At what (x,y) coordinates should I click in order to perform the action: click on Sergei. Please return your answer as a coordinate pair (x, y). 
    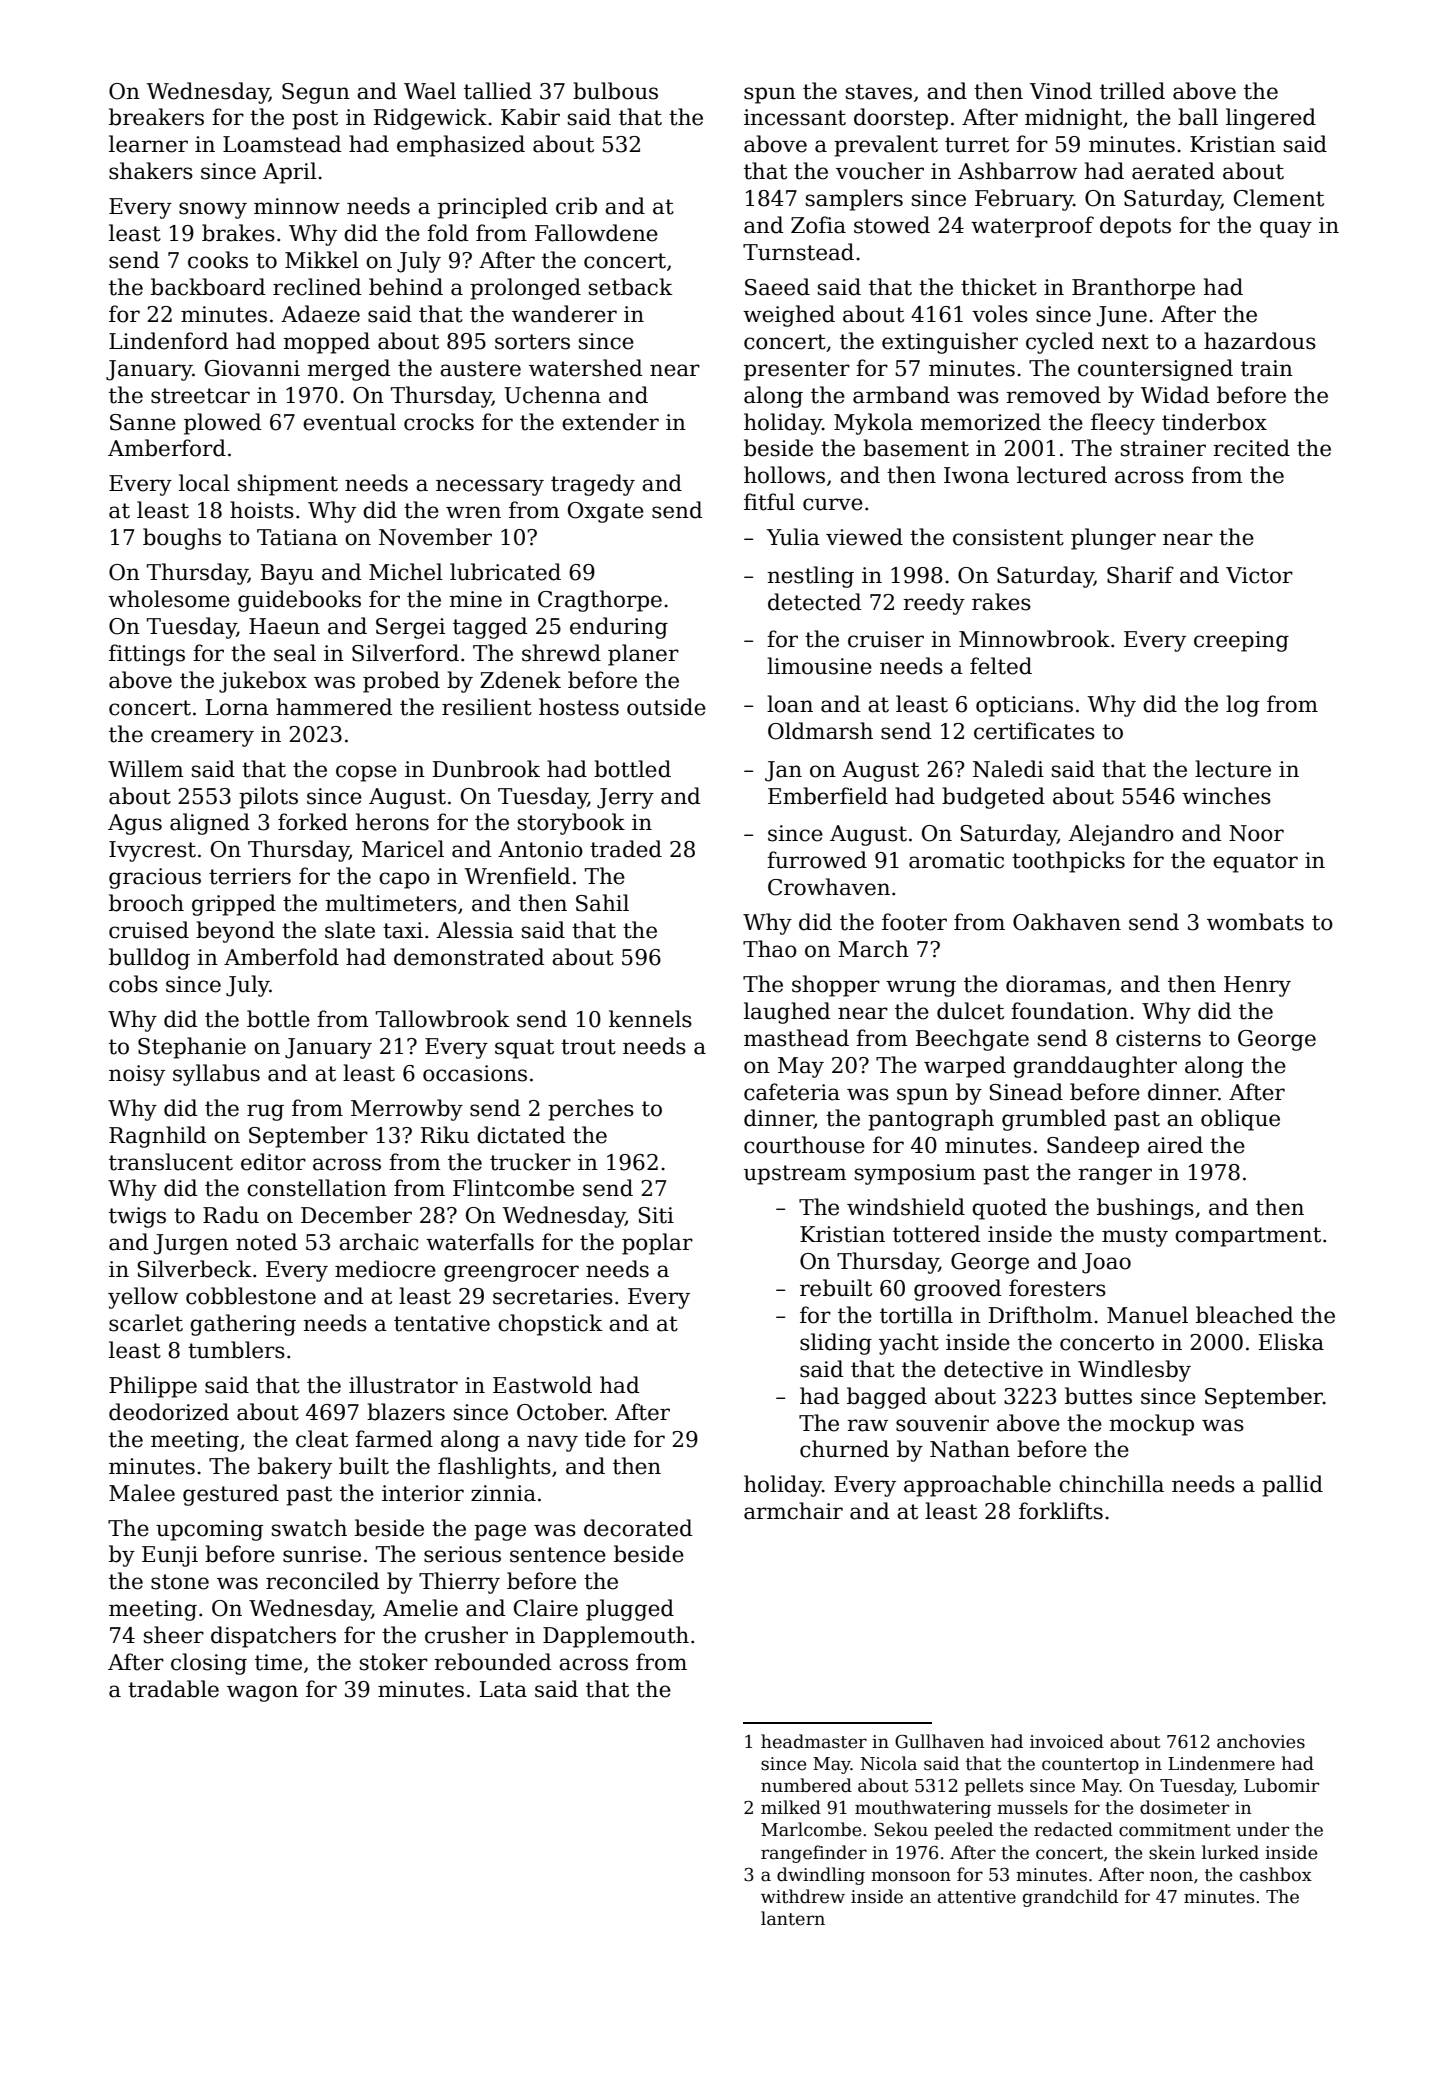
    Looking at the image, I should click on (410, 628).
